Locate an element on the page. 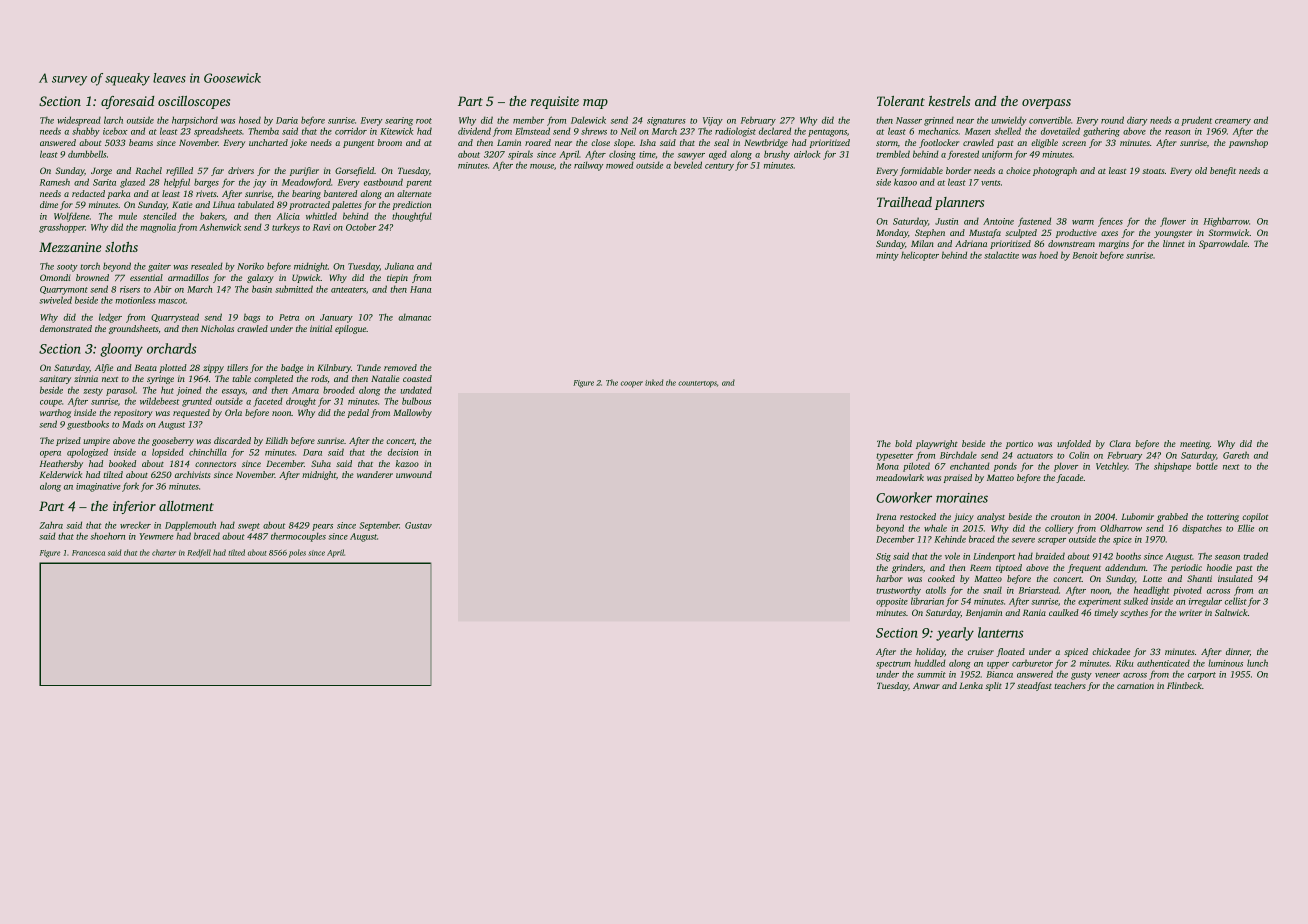 The width and height of the image is (1308, 924). Mallowby is located at coordinates (412, 413).
